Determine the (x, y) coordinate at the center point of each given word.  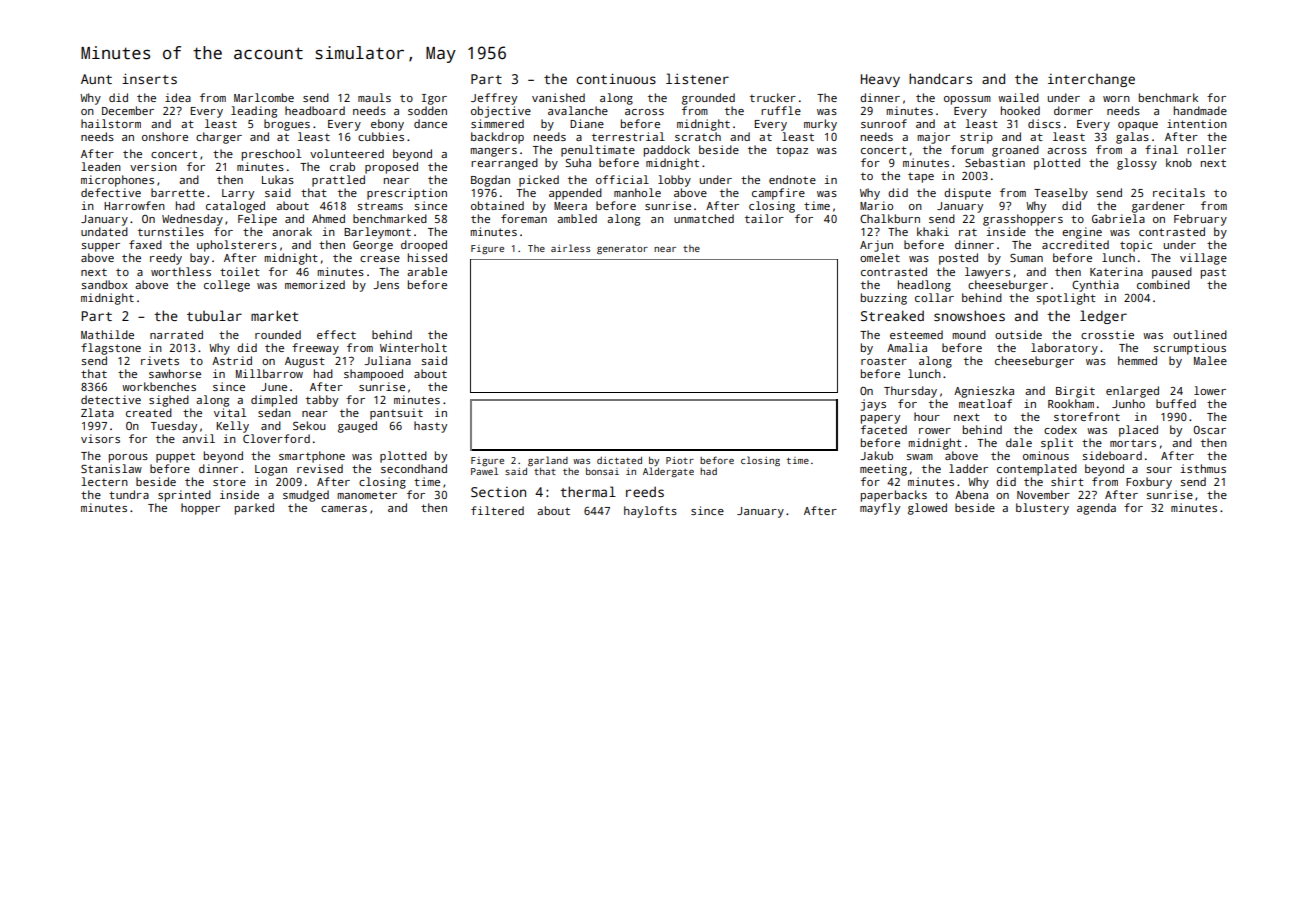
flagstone (111, 349)
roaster (884, 361)
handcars (940, 78)
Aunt (96, 79)
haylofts (650, 512)
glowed (927, 509)
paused (1172, 273)
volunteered (347, 153)
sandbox (104, 284)
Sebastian (995, 162)
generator (622, 250)
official (622, 179)
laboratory (1064, 349)
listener (697, 78)
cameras (344, 509)
